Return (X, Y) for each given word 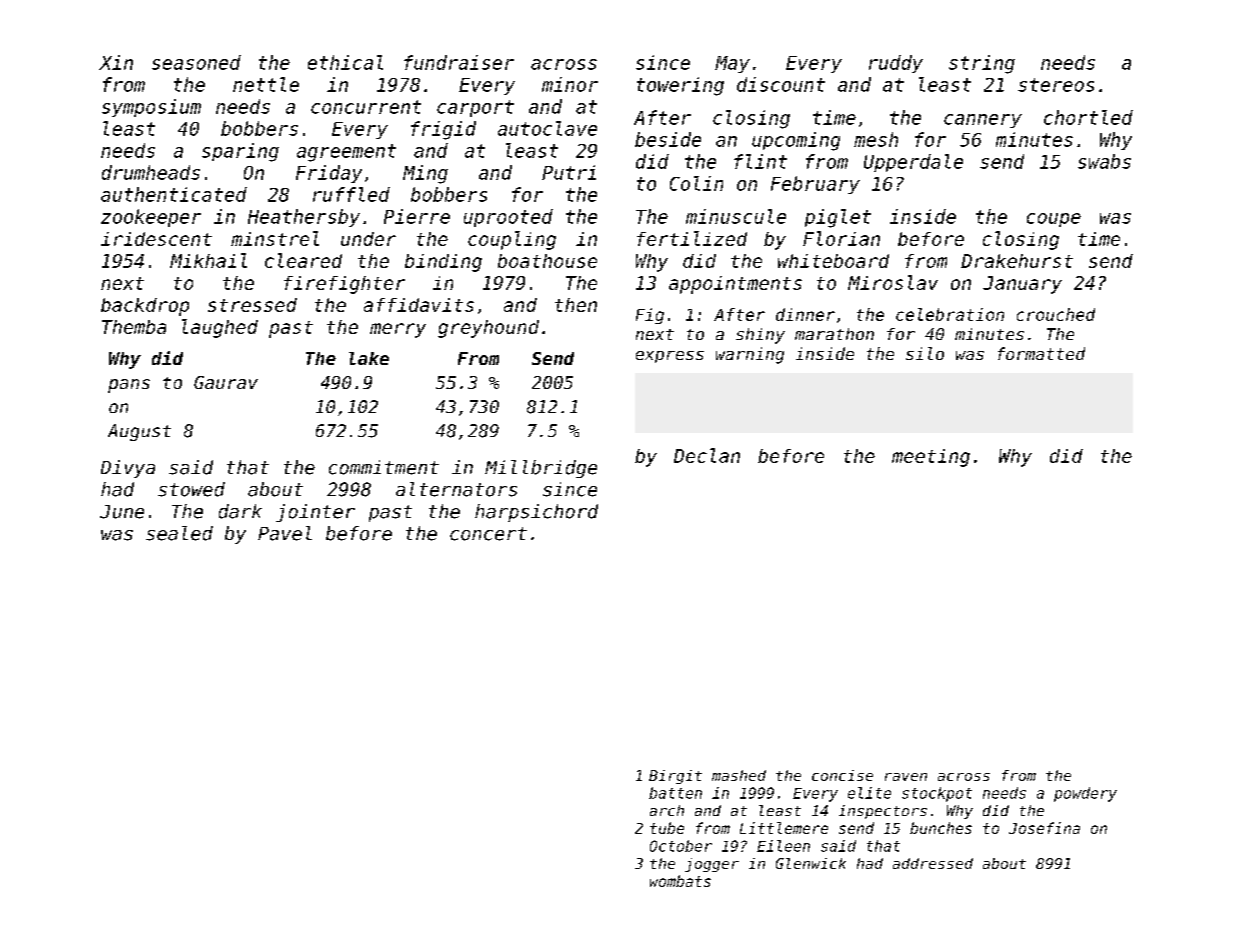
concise (842, 775)
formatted (1041, 353)
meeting (931, 458)
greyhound (488, 329)
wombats (680, 881)
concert (488, 534)
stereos (1056, 85)
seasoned (196, 62)
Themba (134, 327)
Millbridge (541, 469)
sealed (179, 533)
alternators (456, 489)
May (732, 64)
